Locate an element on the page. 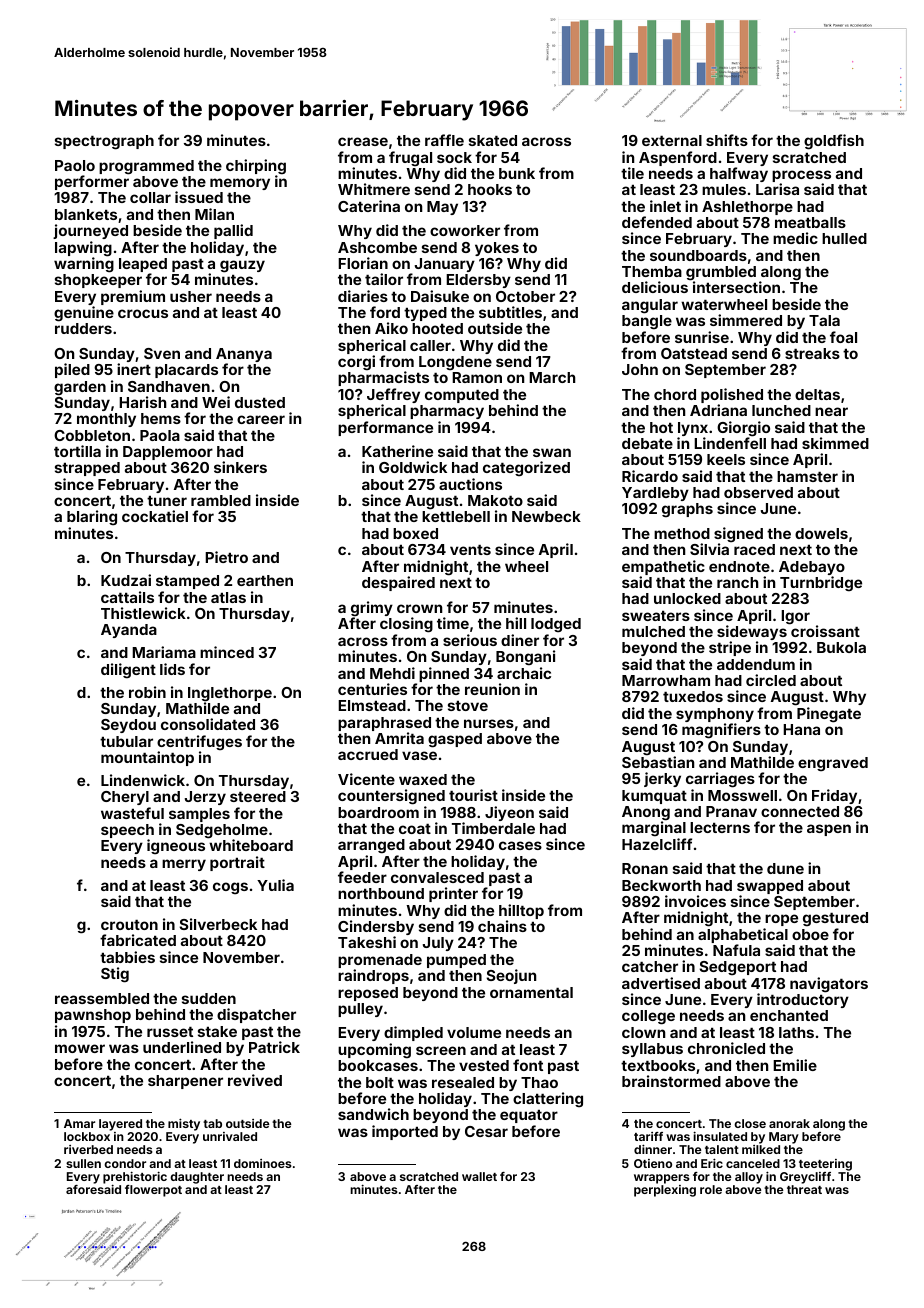 This document has width=924, height=1308. external is located at coordinates (672, 140).
